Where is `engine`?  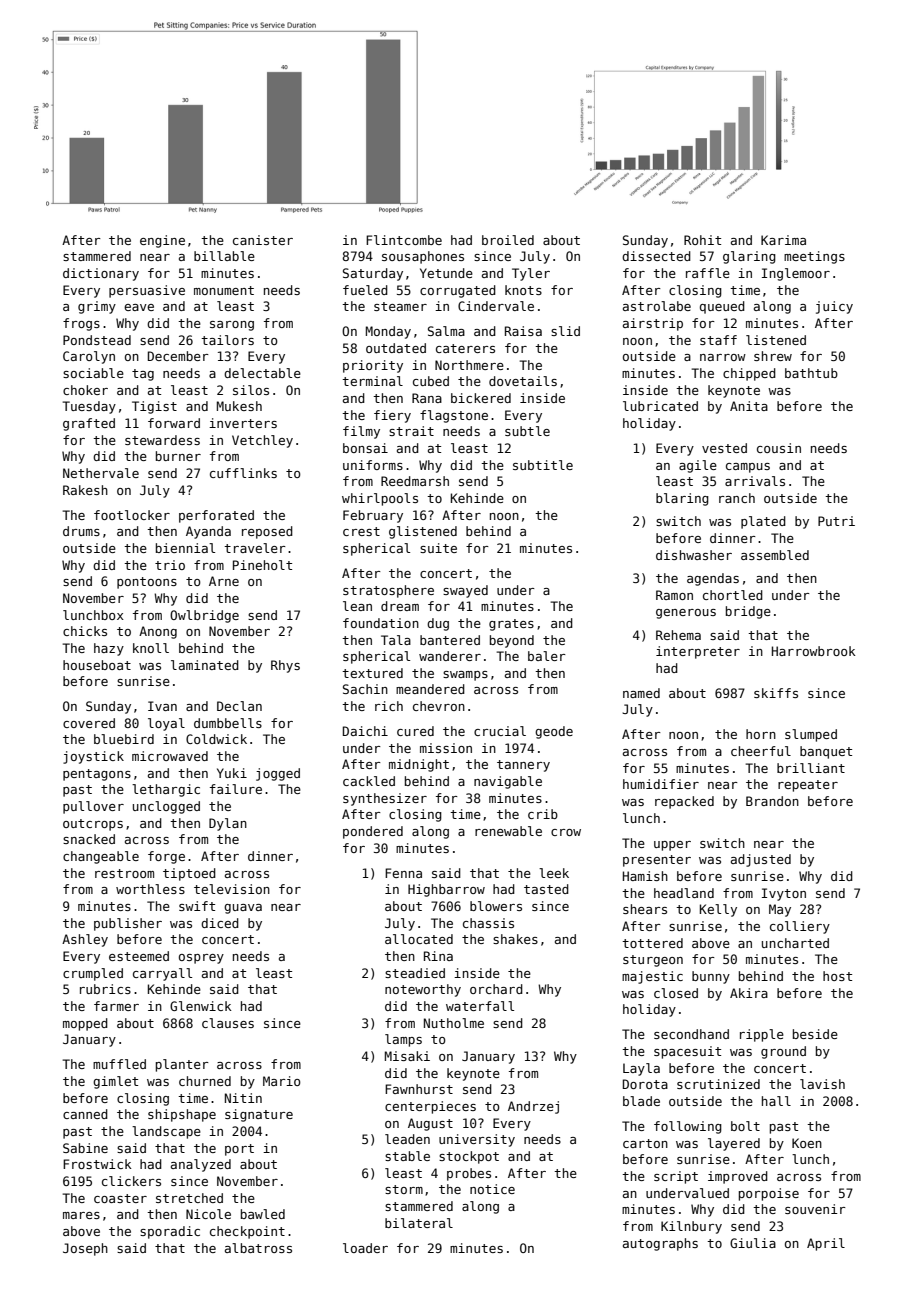
engine is located at coordinates (162, 241).
